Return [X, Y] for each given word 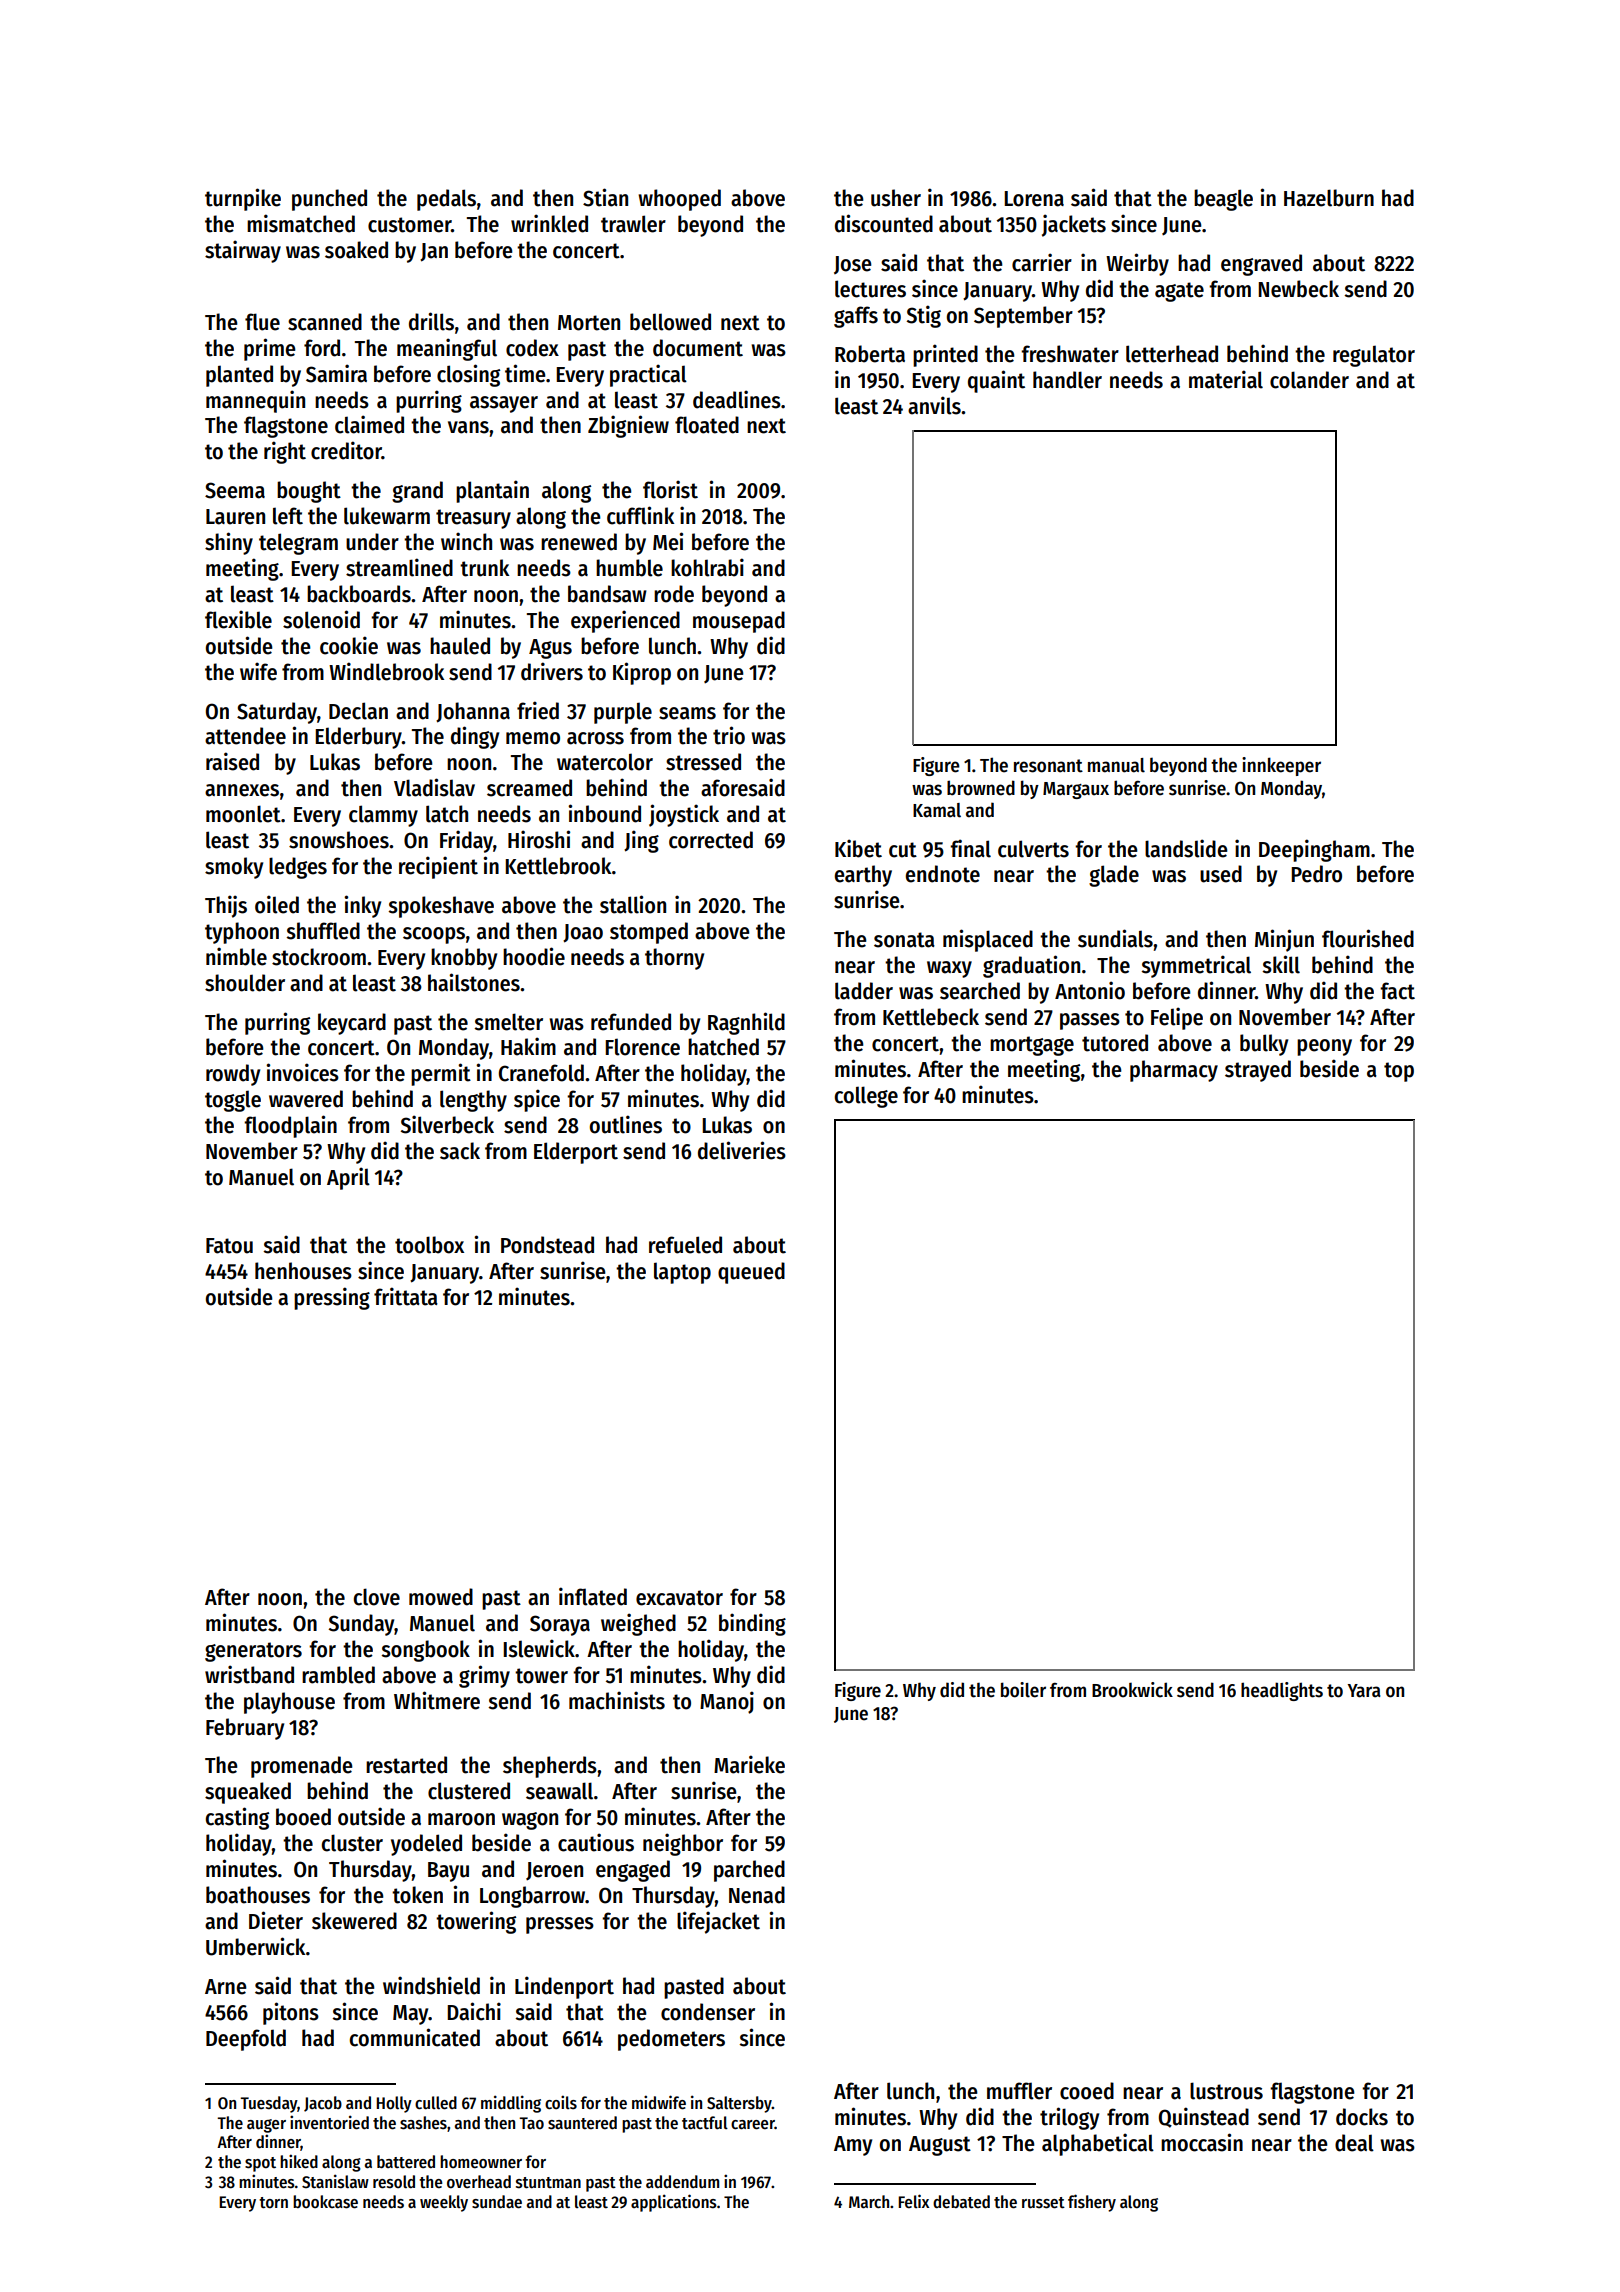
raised [232, 761]
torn [273, 2203]
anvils [934, 405]
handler [1067, 380]
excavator [679, 1598]
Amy [853, 2146]
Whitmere [437, 1700]
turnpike [243, 199]
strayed [1258, 1071]
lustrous [1226, 2091]
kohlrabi [707, 567]
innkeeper [1281, 766]
